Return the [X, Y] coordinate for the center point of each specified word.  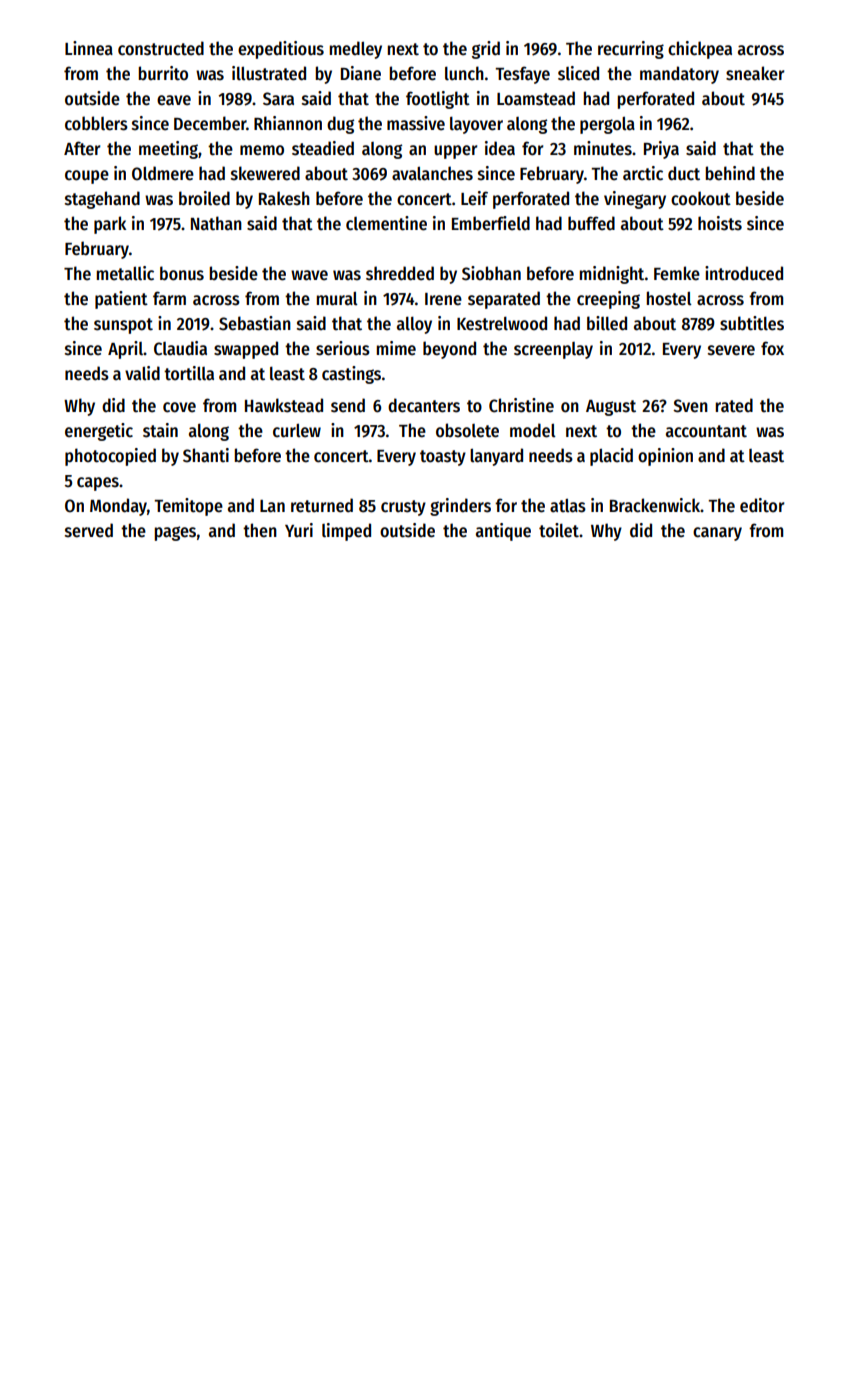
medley [355, 50]
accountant [706, 431]
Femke [677, 273]
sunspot [123, 326]
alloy [414, 325]
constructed [161, 48]
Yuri [299, 530]
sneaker [755, 73]
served [89, 530]
